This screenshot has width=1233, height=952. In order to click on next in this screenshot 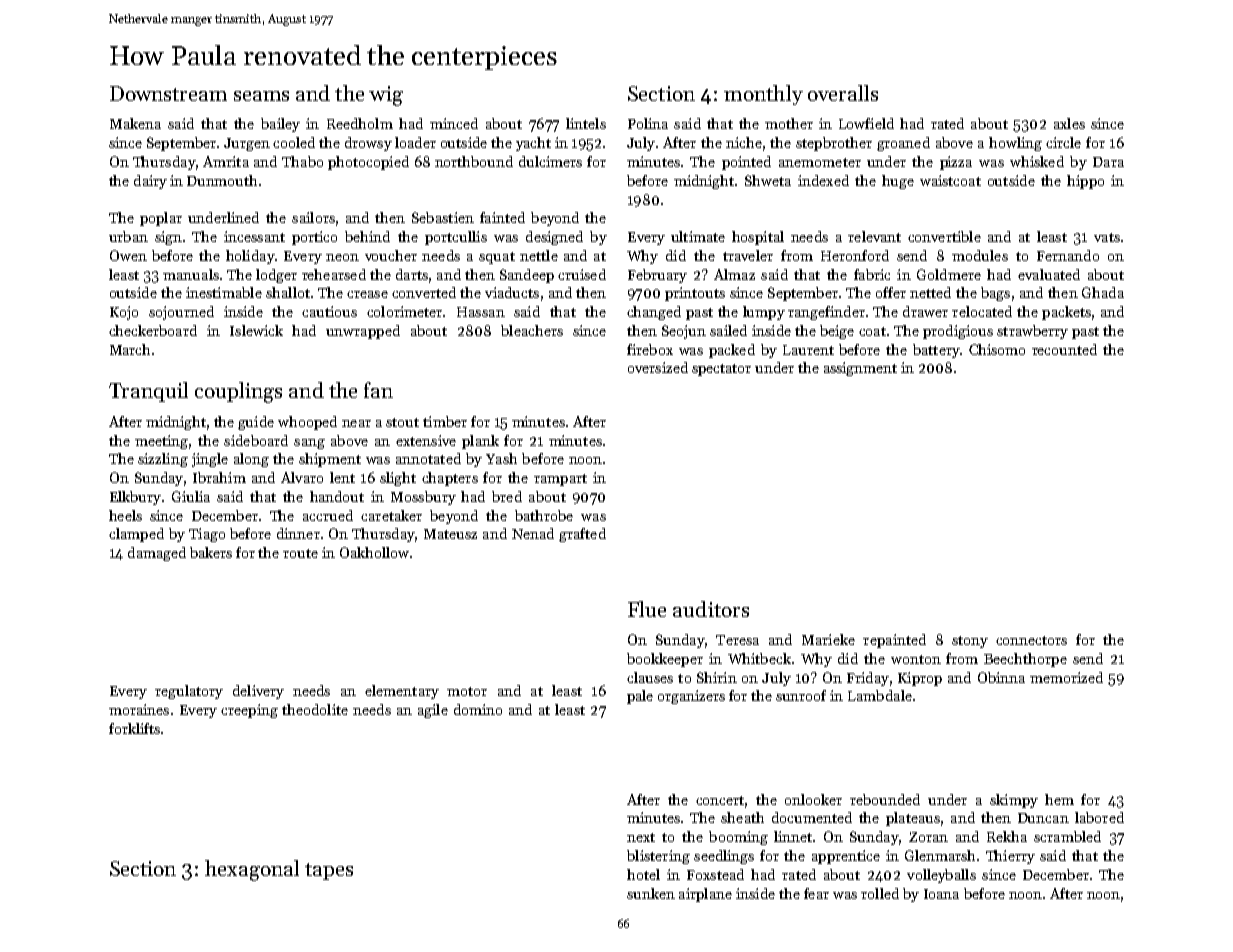, I will do `click(641, 837)`.
